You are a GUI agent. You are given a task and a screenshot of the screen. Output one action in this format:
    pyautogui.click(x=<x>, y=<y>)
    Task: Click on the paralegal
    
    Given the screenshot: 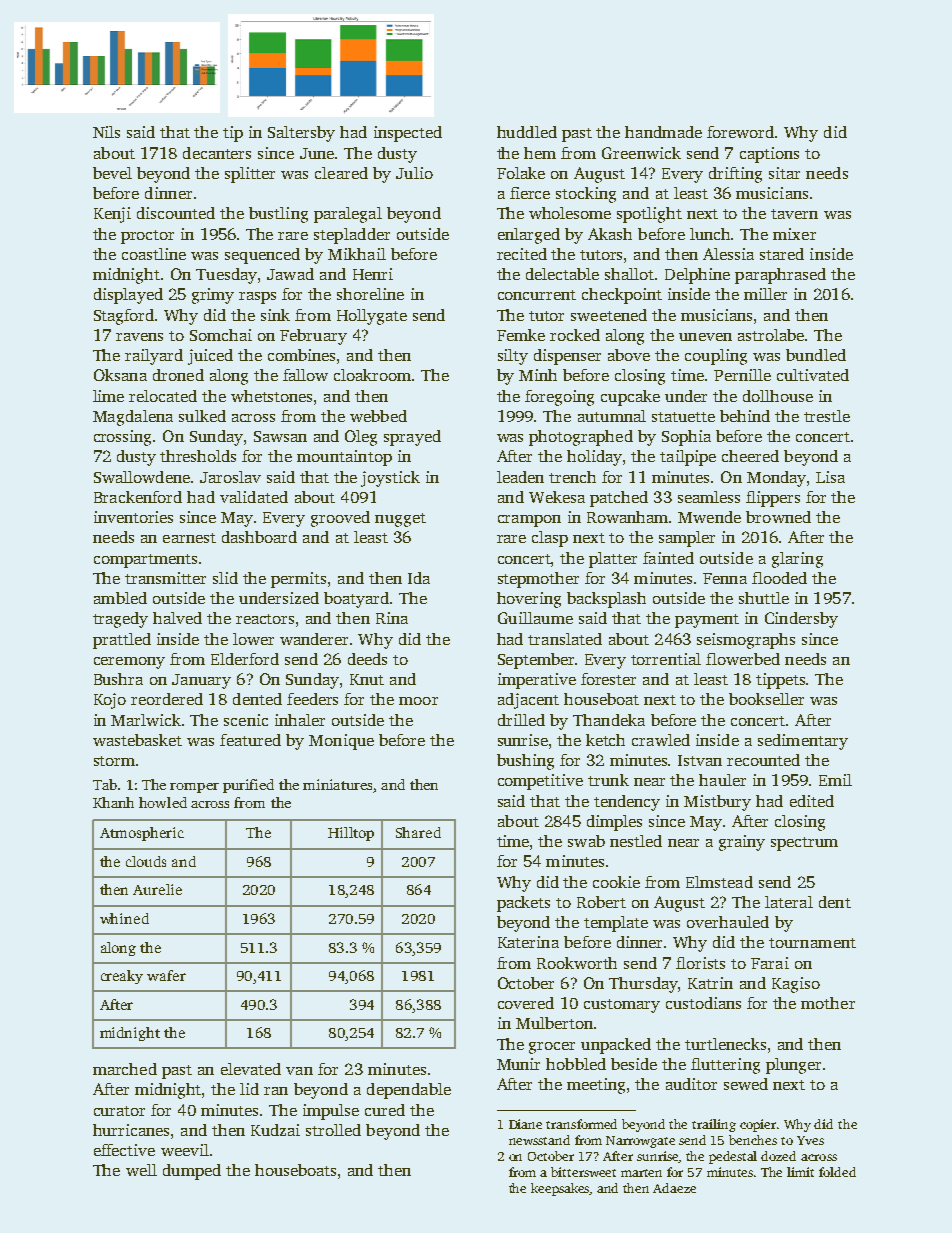 What is the action you would take?
    pyautogui.click(x=348, y=215)
